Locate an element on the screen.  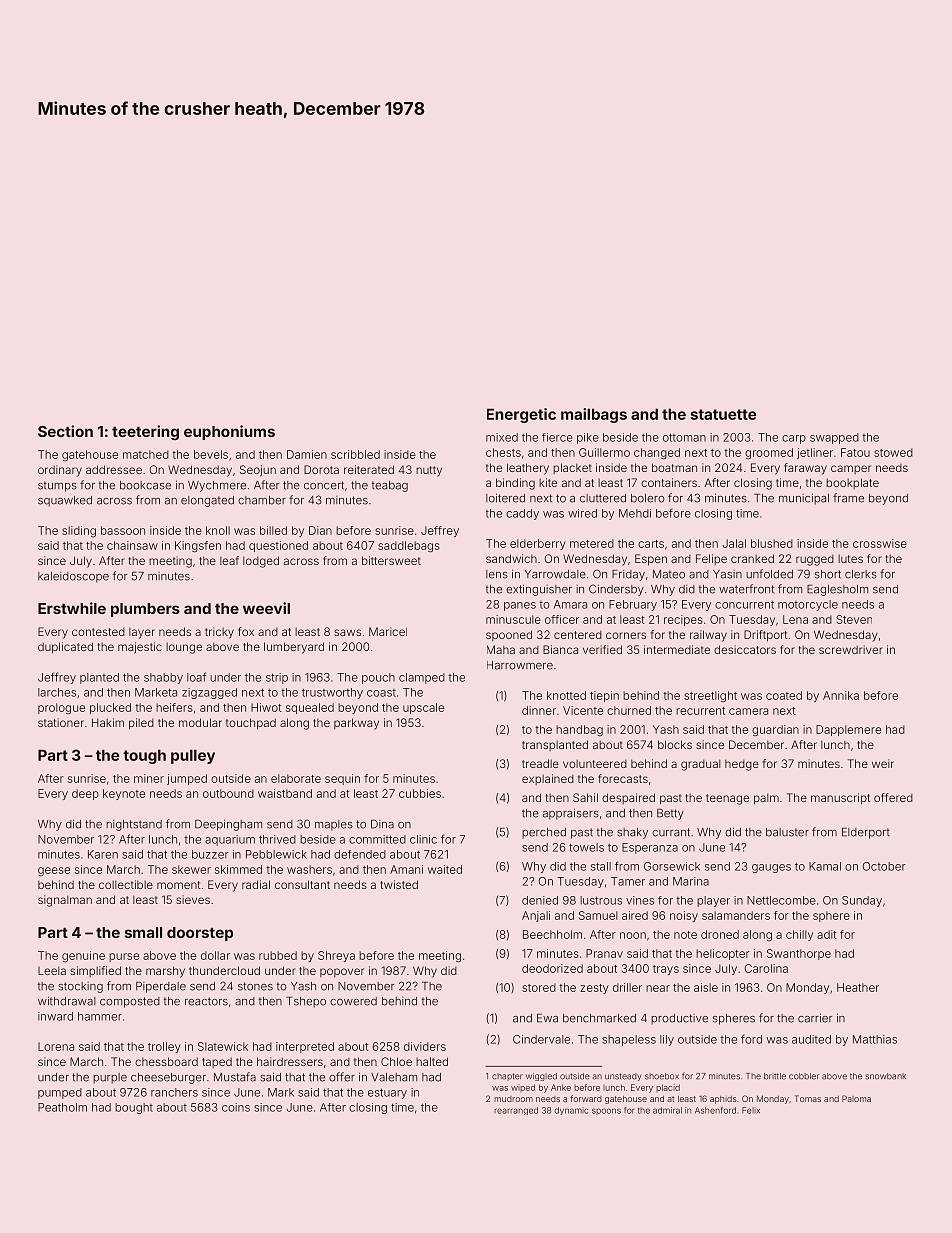
Section is located at coordinates (65, 431).
